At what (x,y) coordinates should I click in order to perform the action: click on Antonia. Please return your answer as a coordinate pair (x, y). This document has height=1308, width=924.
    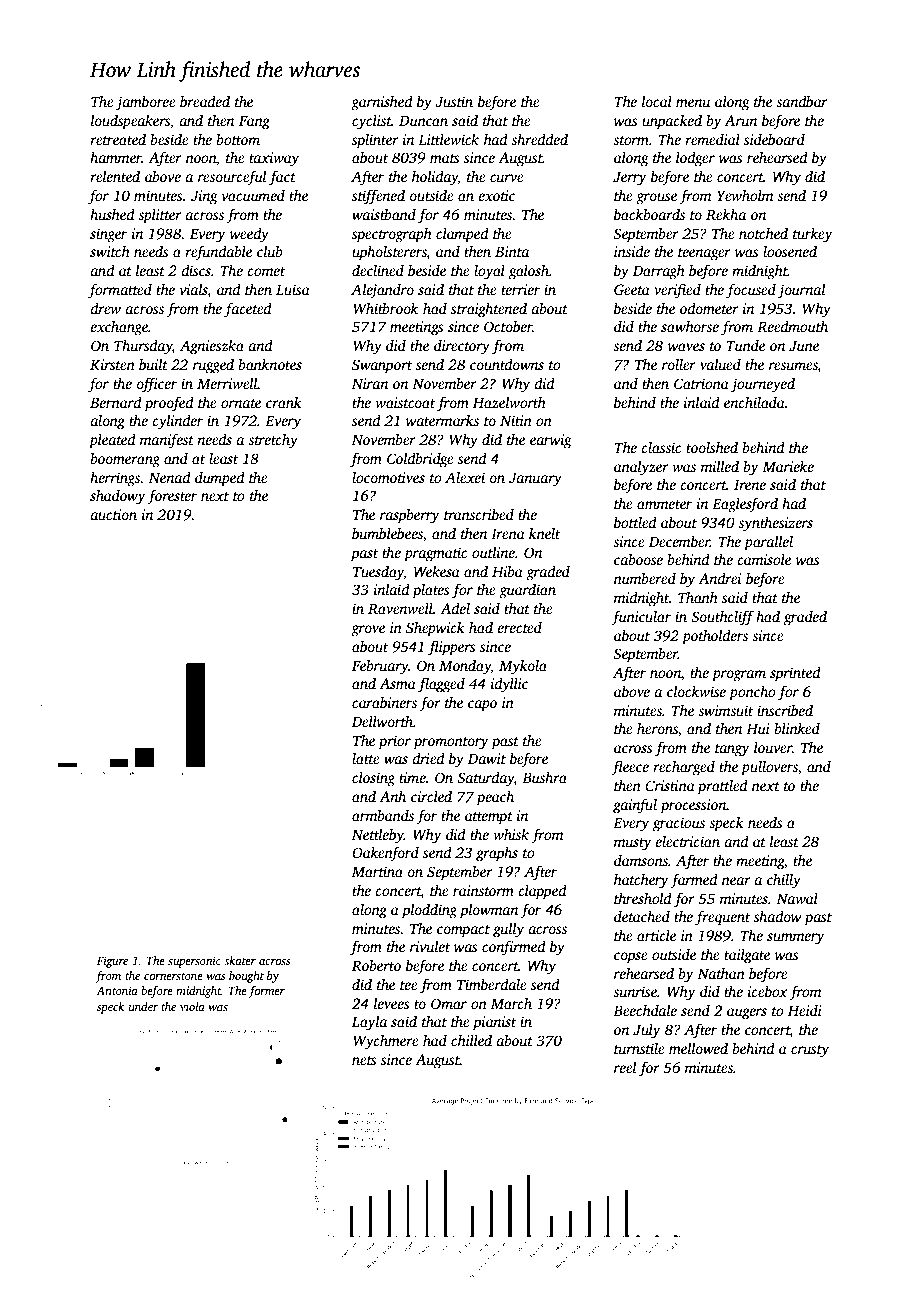
    Looking at the image, I should click on (117, 990).
